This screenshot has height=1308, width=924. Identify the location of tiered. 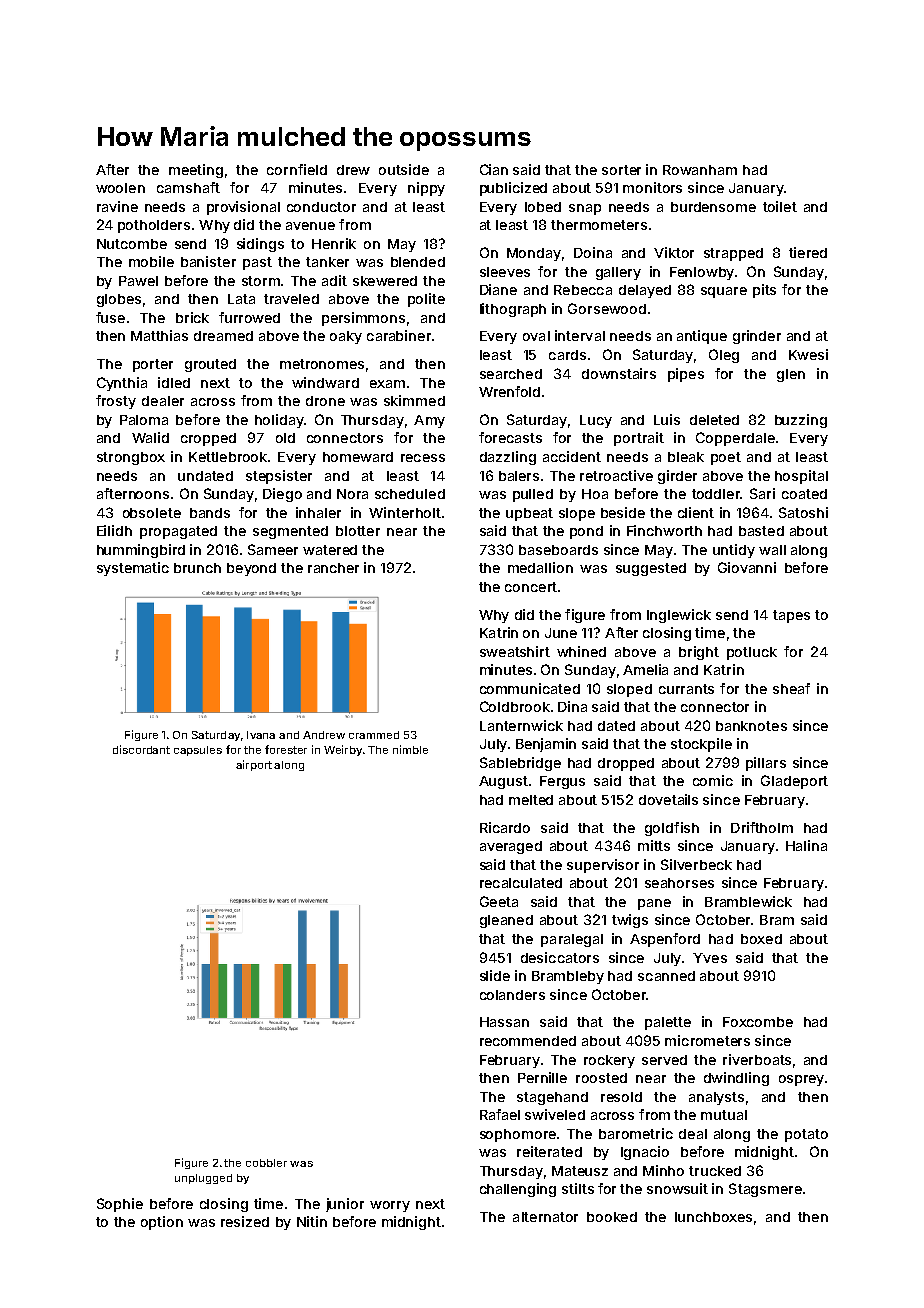
(808, 252).
